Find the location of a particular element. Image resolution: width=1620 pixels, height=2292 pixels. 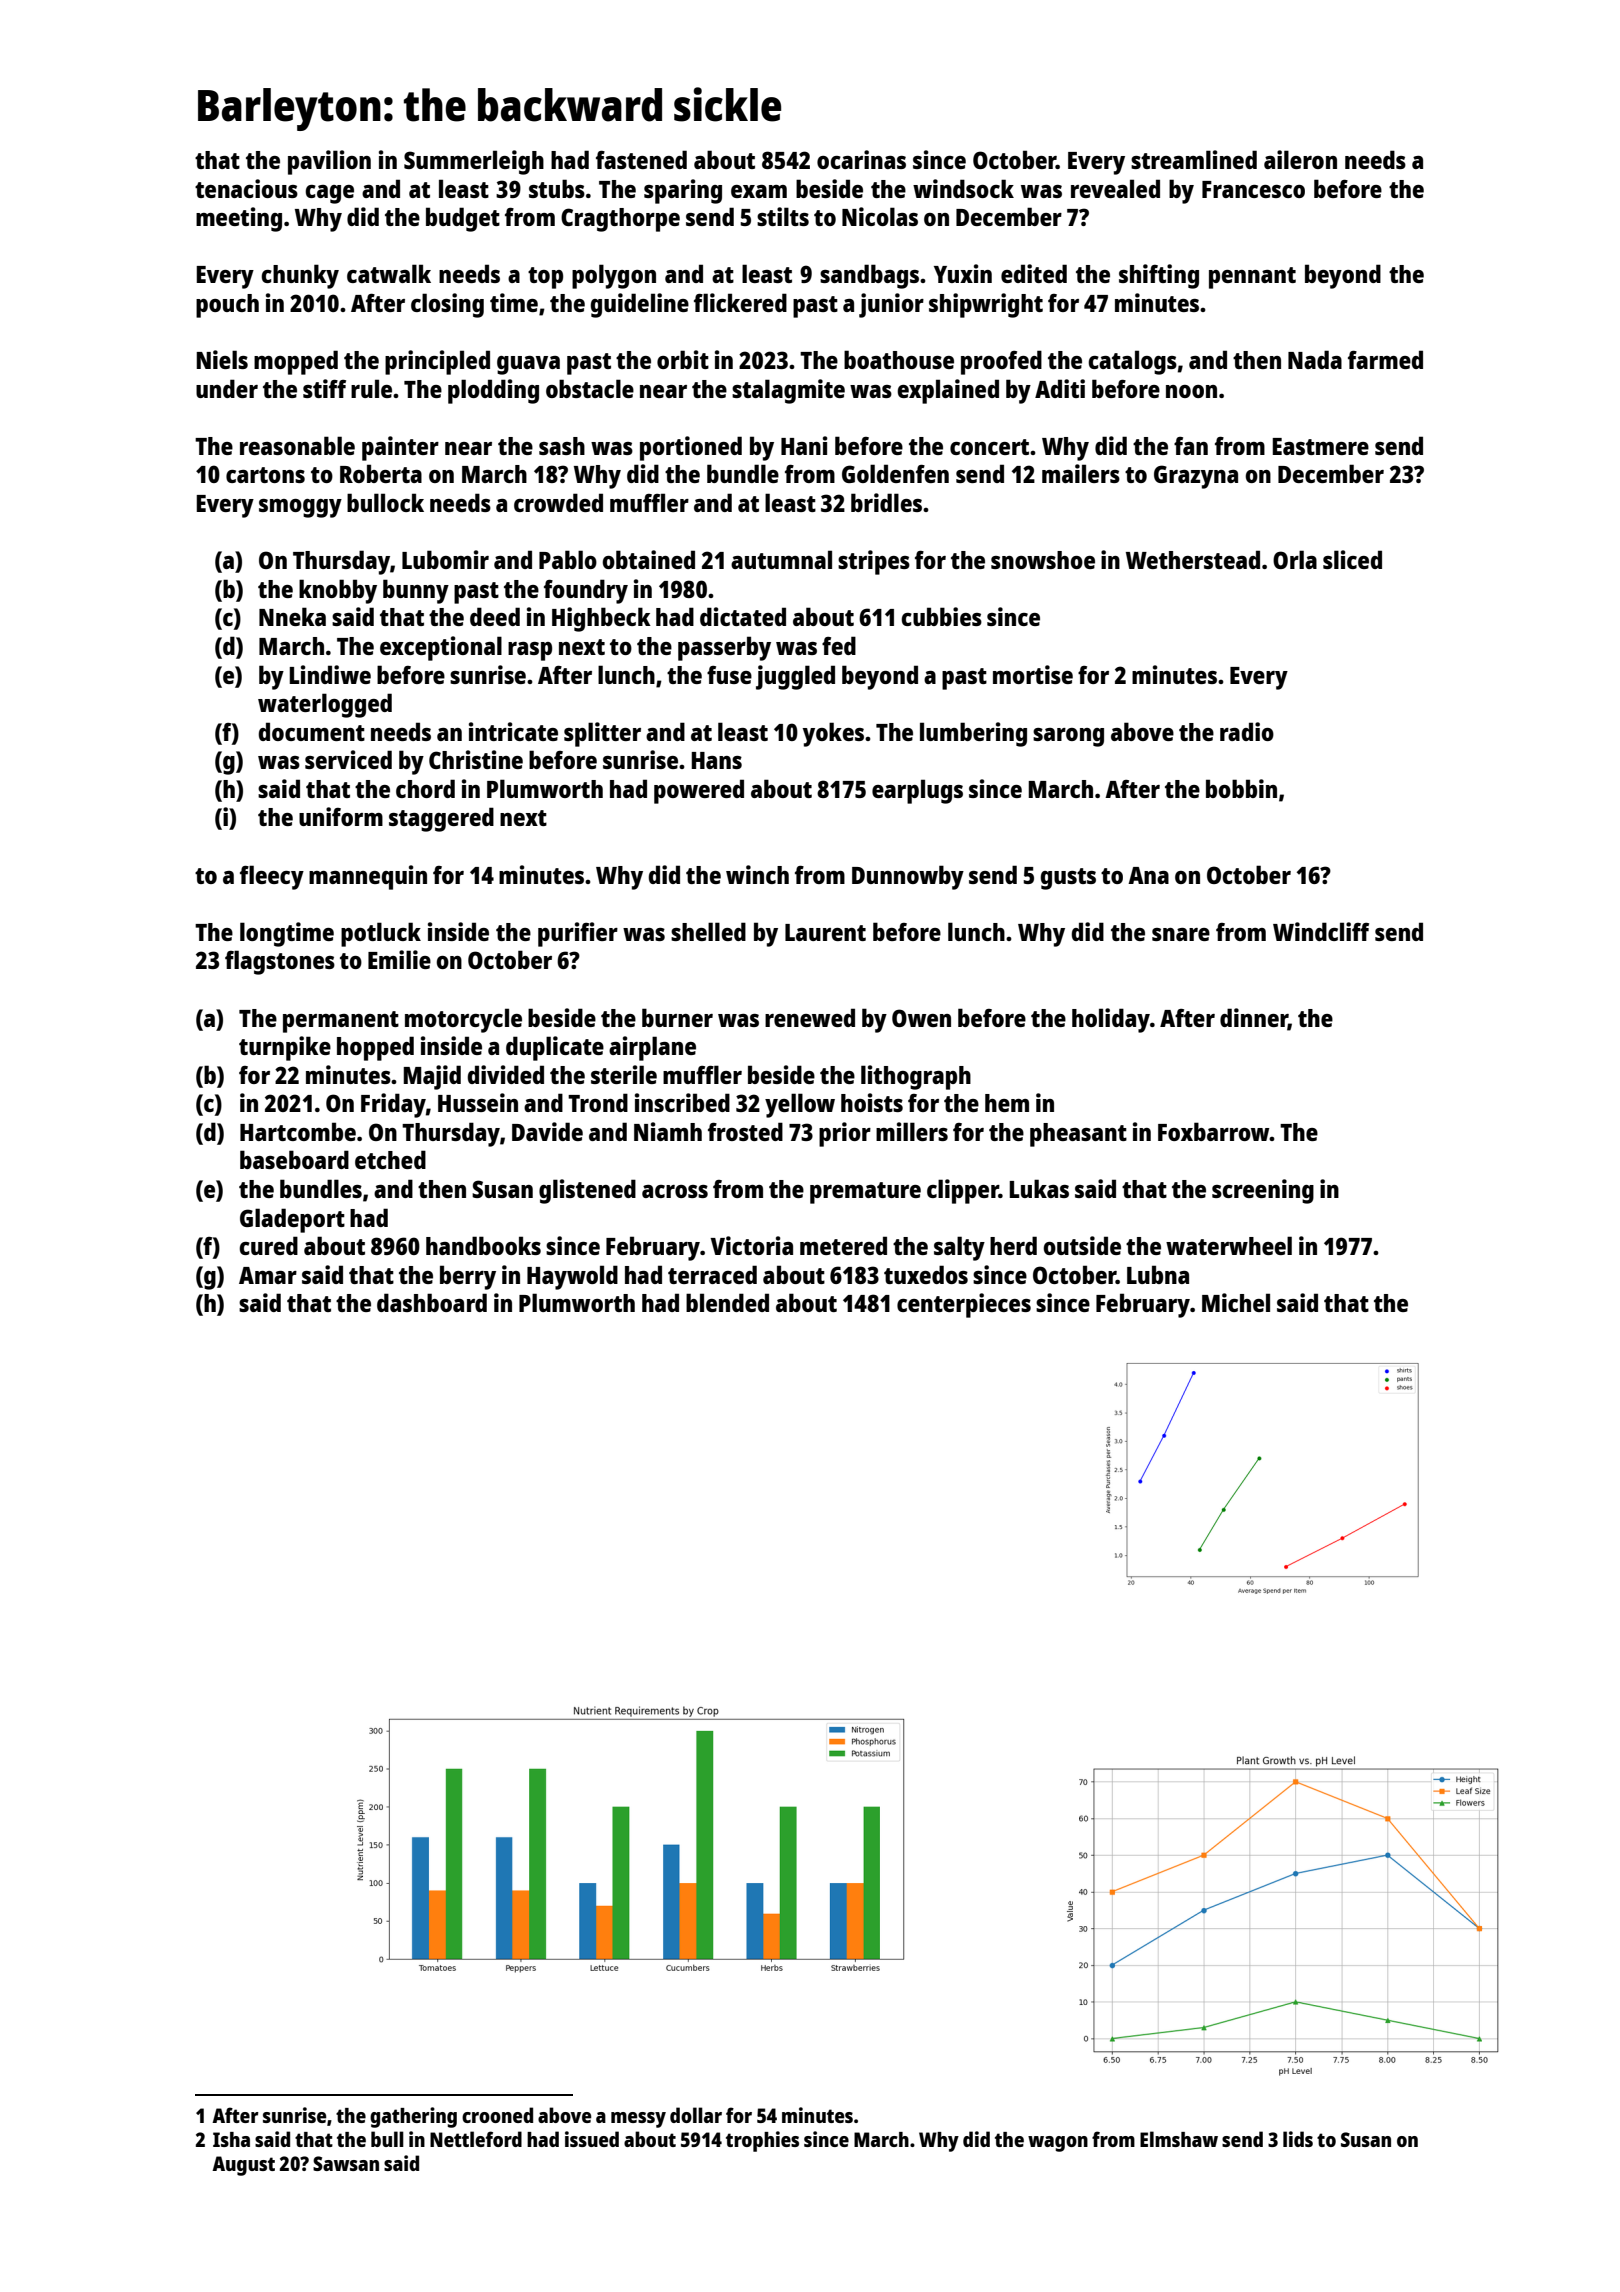

bobbin is located at coordinates (1241, 788).
